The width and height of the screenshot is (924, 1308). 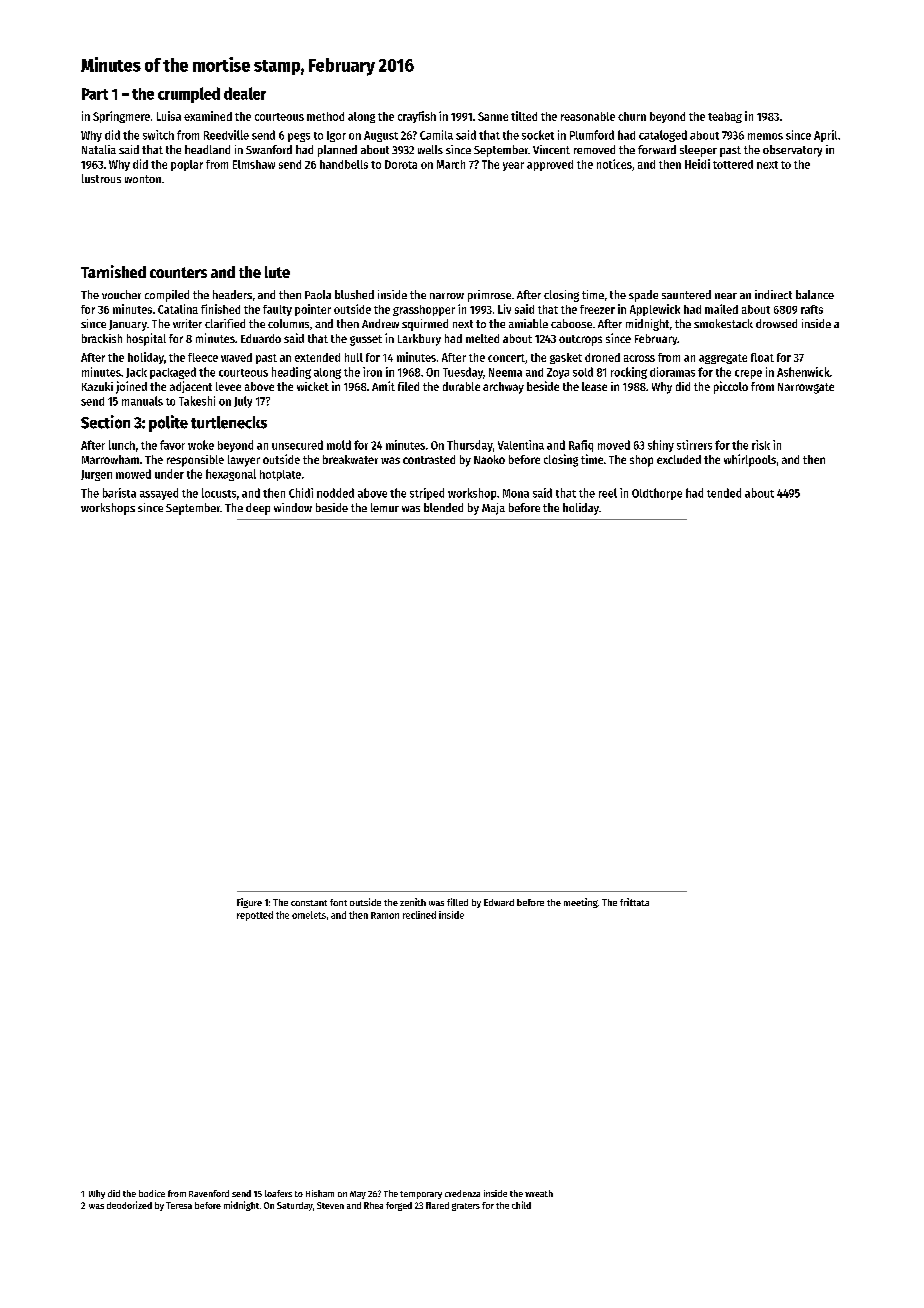 What do you see at coordinates (249, 903) in the screenshot?
I see `Figure` at bounding box center [249, 903].
